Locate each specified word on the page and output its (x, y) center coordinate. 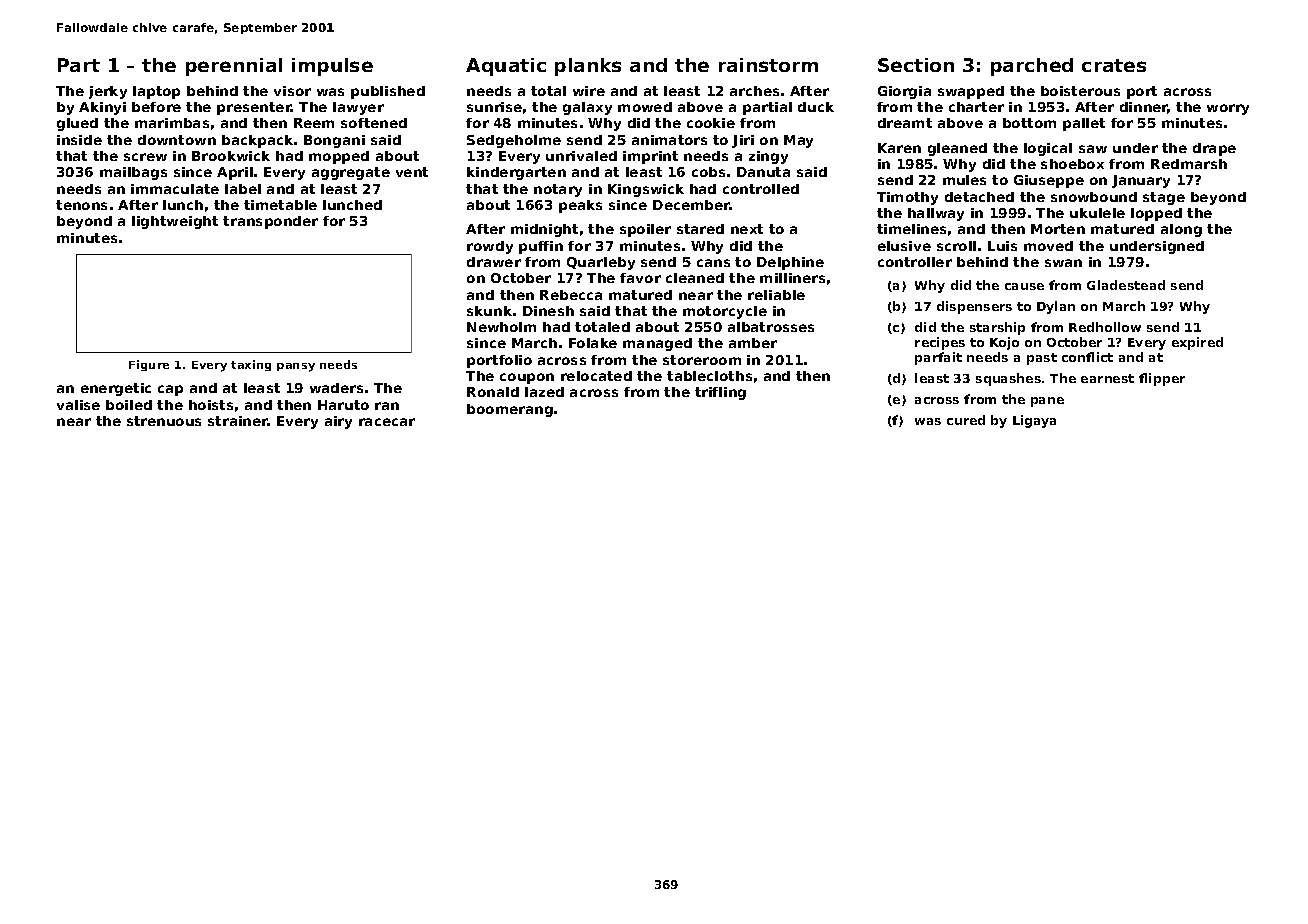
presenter (254, 108)
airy (338, 422)
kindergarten (516, 173)
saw (1093, 149)
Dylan (1056, 307)
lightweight (175, 222)
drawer (494, 262)
